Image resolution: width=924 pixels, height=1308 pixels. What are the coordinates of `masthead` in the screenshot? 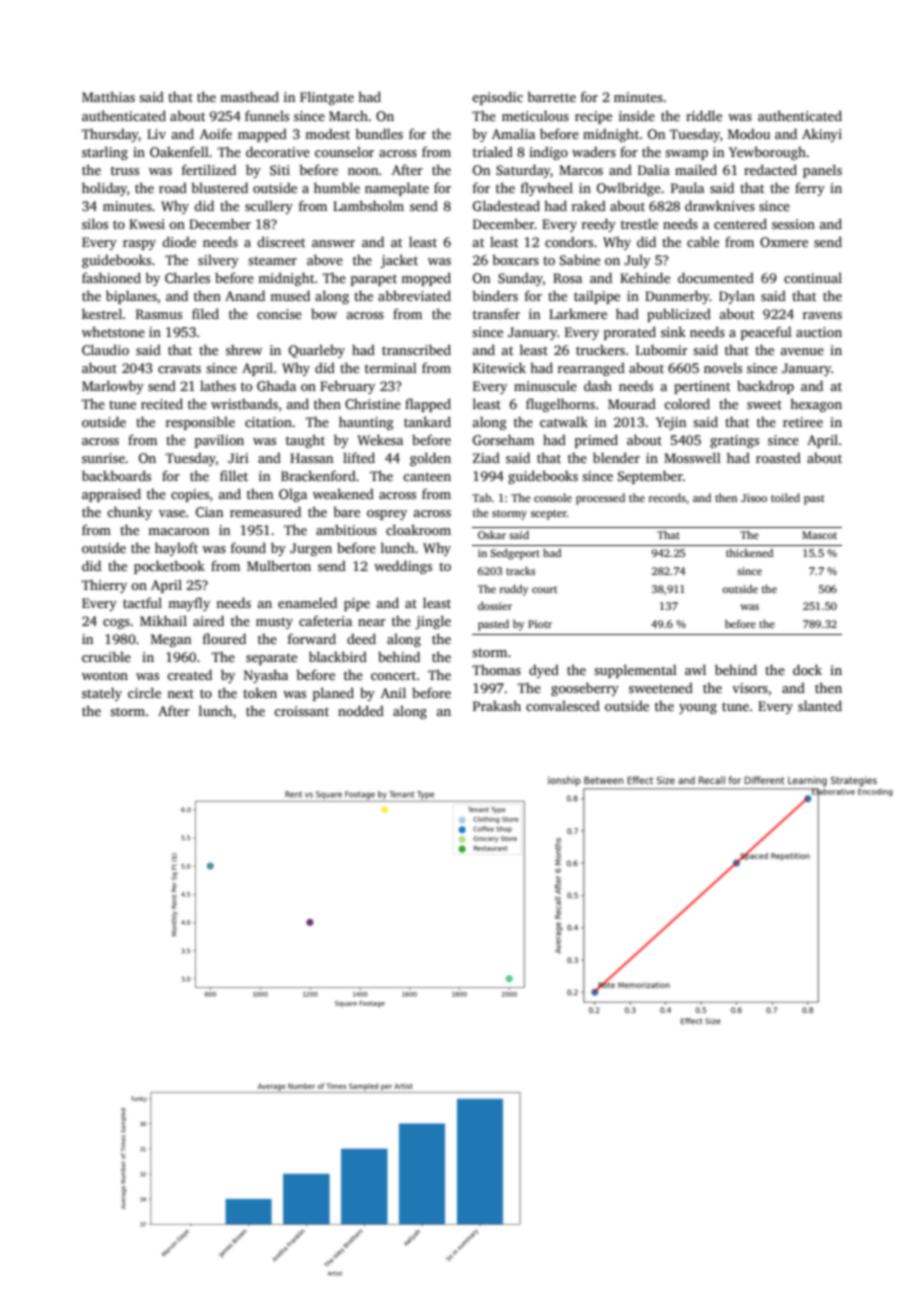 It's located at (249, 96).
